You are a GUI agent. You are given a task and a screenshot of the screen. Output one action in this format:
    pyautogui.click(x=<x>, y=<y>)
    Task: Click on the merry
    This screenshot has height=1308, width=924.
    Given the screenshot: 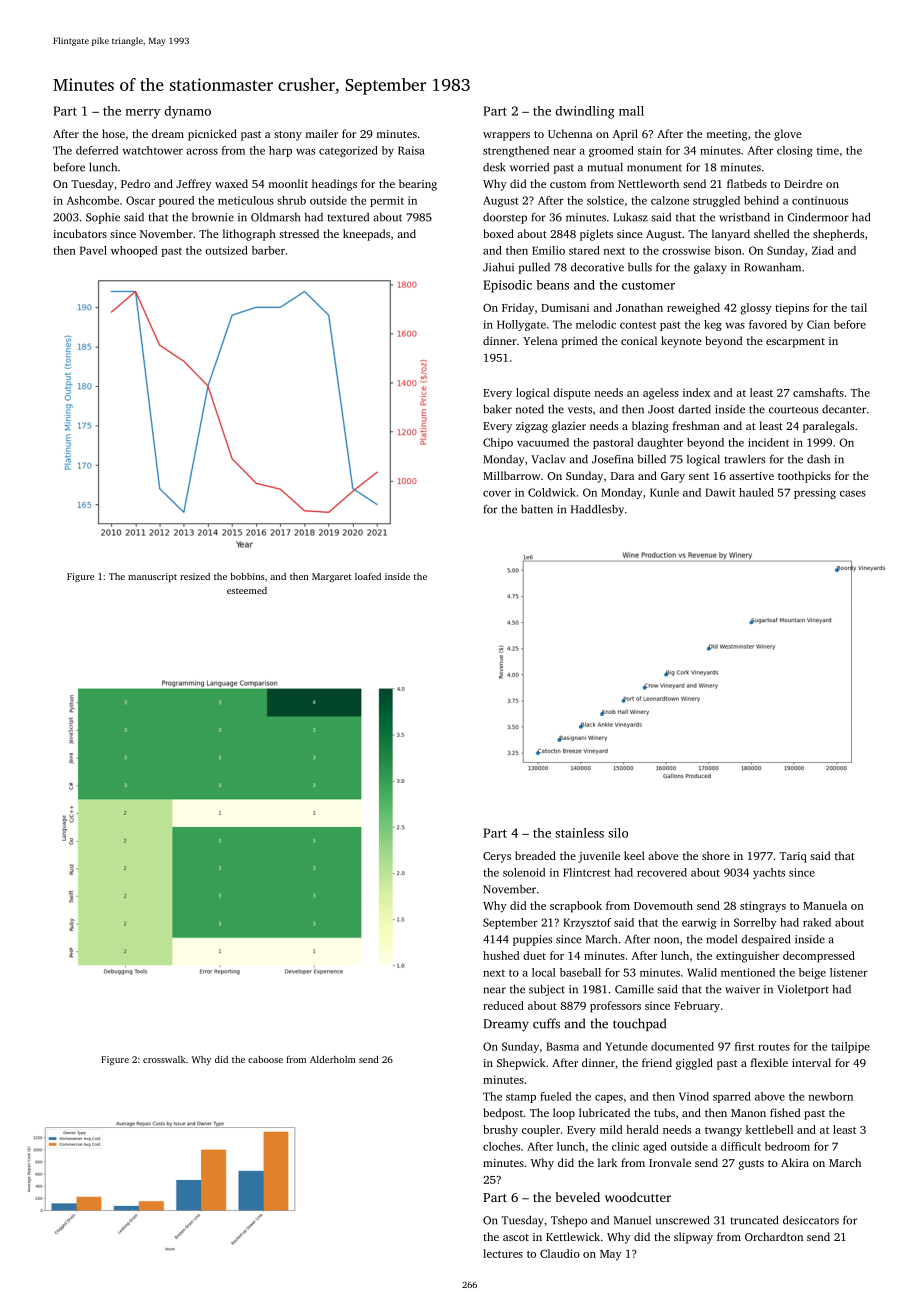 What is the action you would take?
    pyautogui.click(x=143, y=114)
